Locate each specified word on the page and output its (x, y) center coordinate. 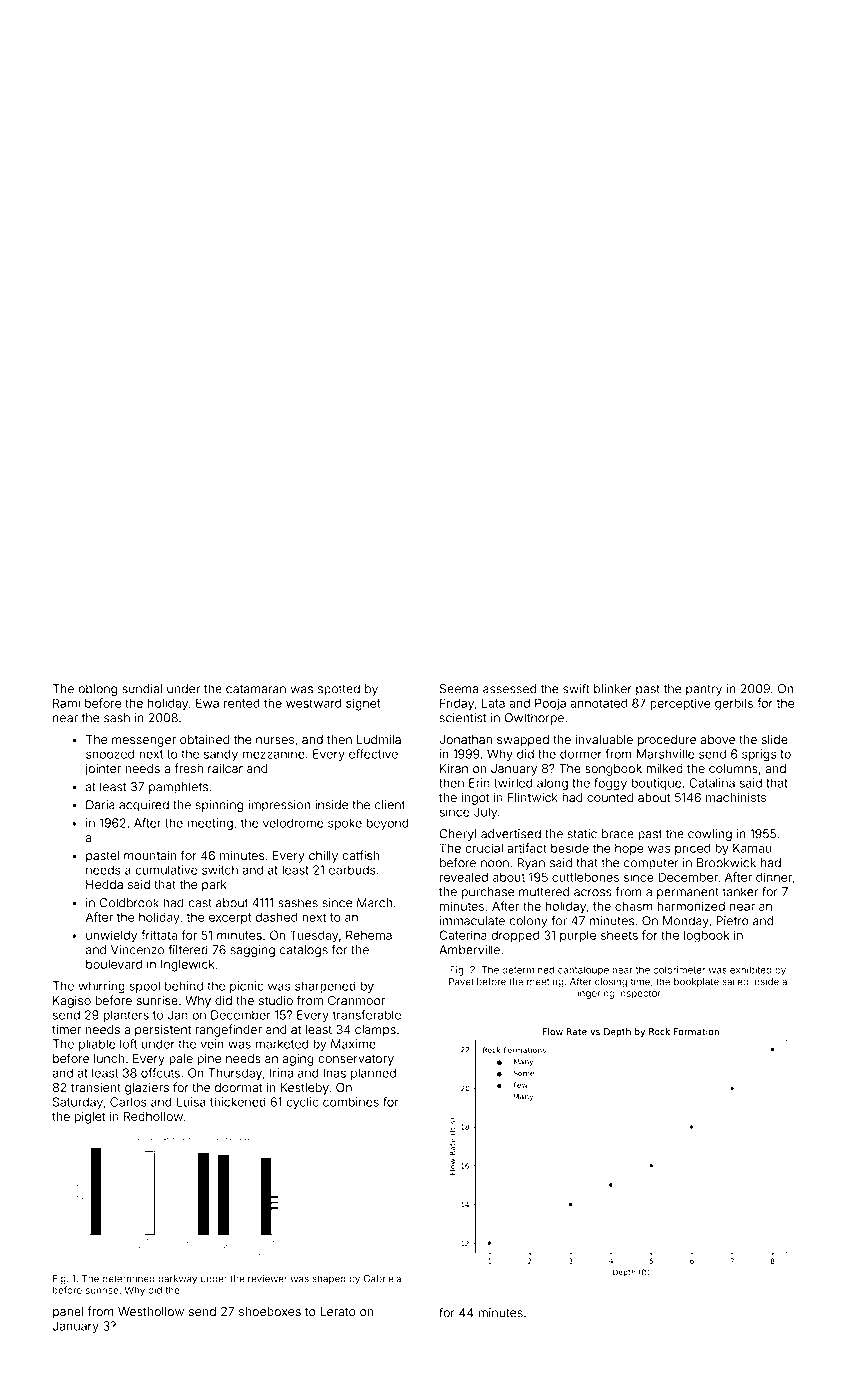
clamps (375, 1031)
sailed (735, 982)
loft (128, 1044)
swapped (523, 741)
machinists (736, 797)
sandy (221, 755)
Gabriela (382, 1279)
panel (68, 1313)
